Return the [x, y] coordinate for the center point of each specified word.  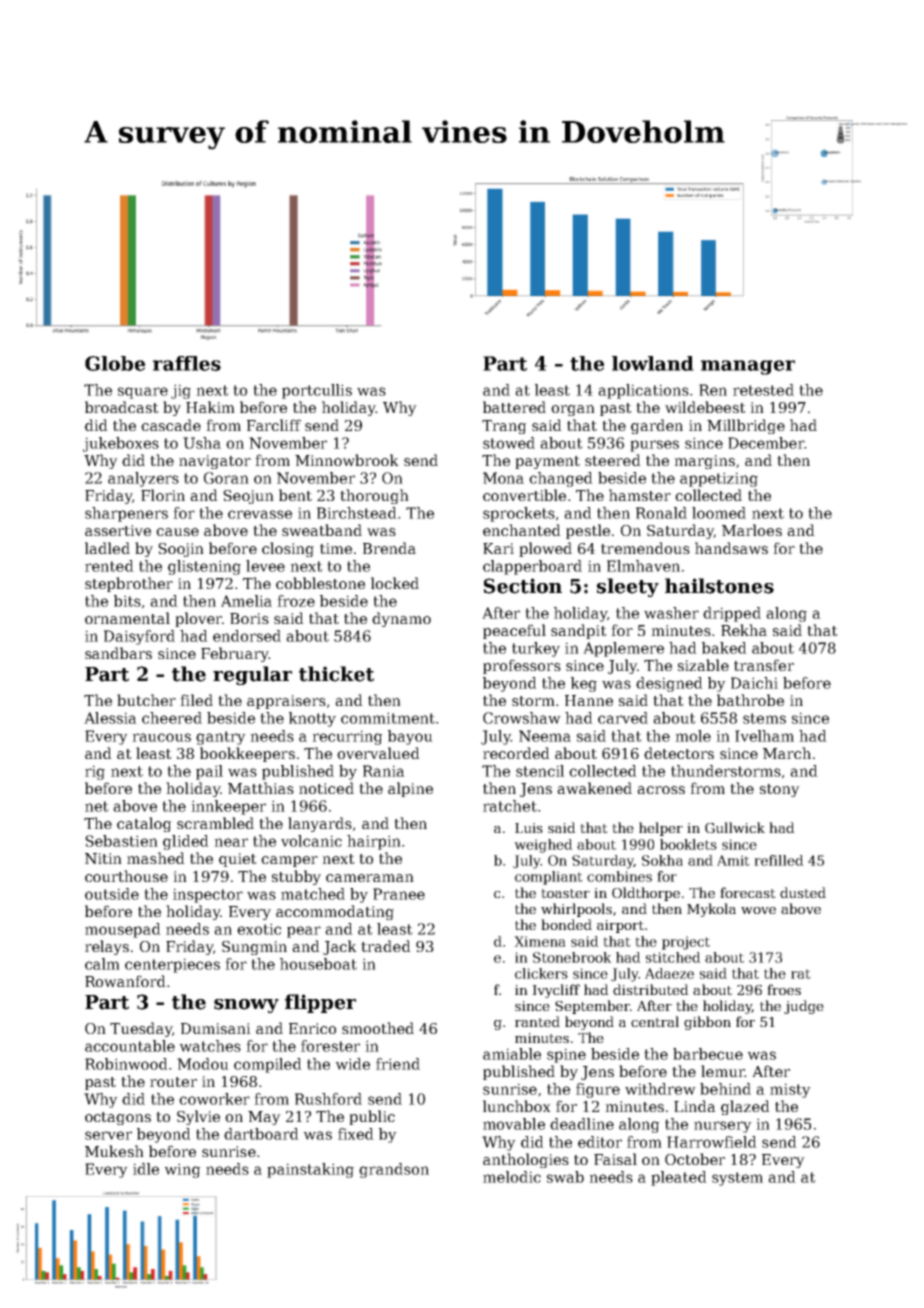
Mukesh [114, 1151]
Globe [115, 363]
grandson [394, 1170]
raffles [187, 363]
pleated [679, 1178]
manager [748, 367]
